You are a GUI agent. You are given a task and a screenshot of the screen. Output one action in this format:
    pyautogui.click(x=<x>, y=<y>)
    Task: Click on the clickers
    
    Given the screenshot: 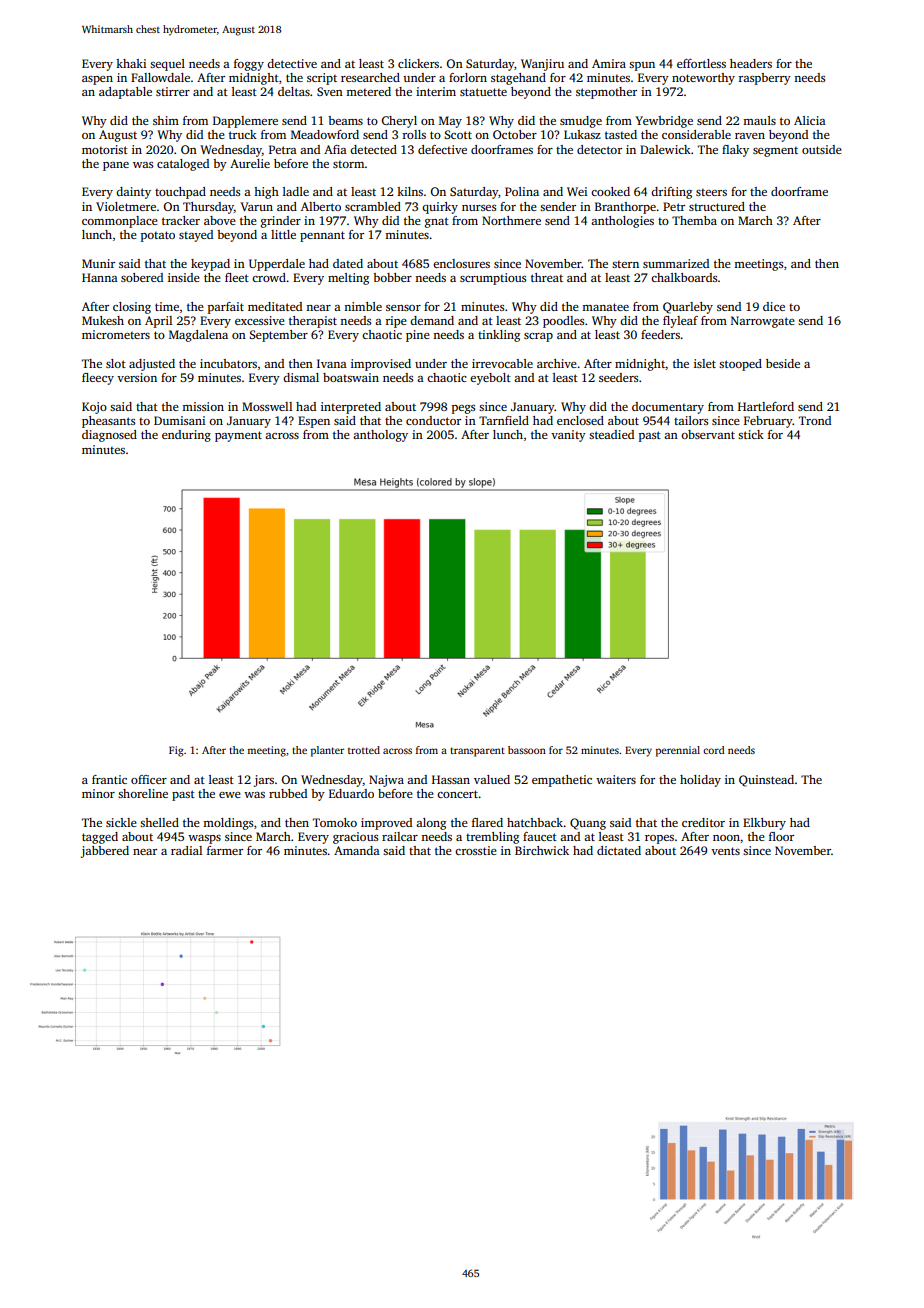 What is the action you would take?
    pyautogui.click(x=418, y=63)
